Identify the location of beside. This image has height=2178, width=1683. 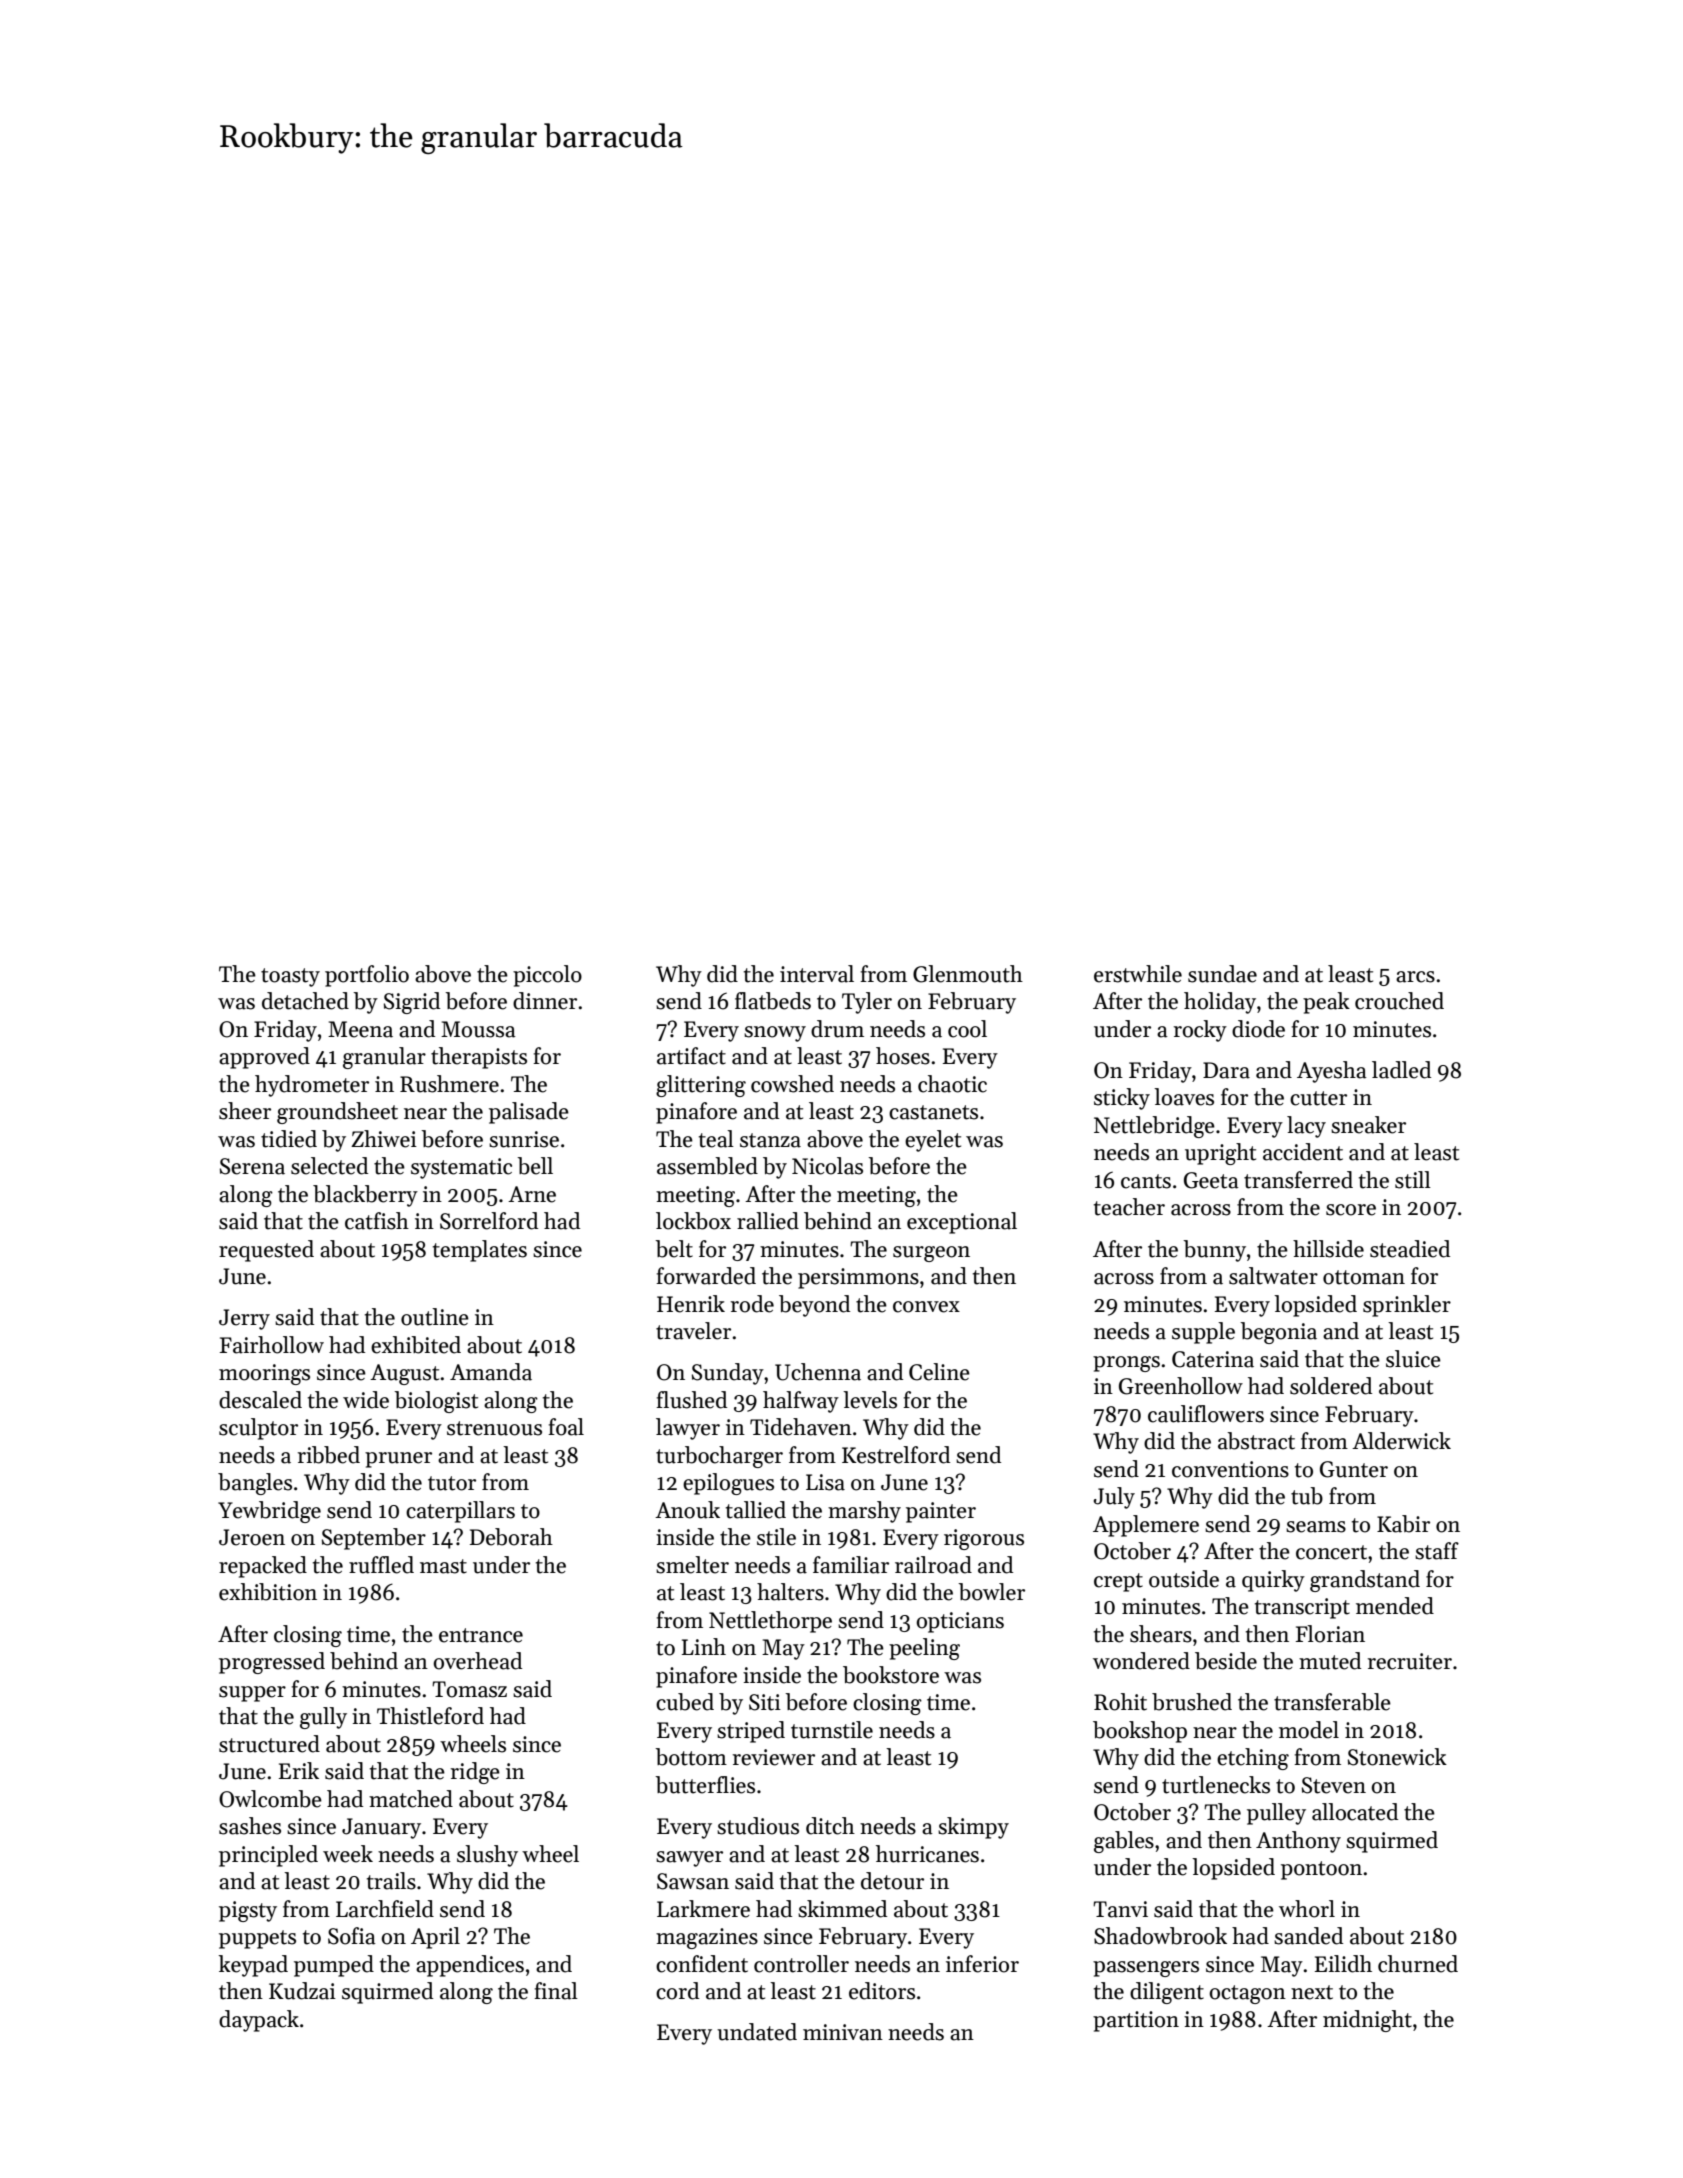
(1226, 1661).
